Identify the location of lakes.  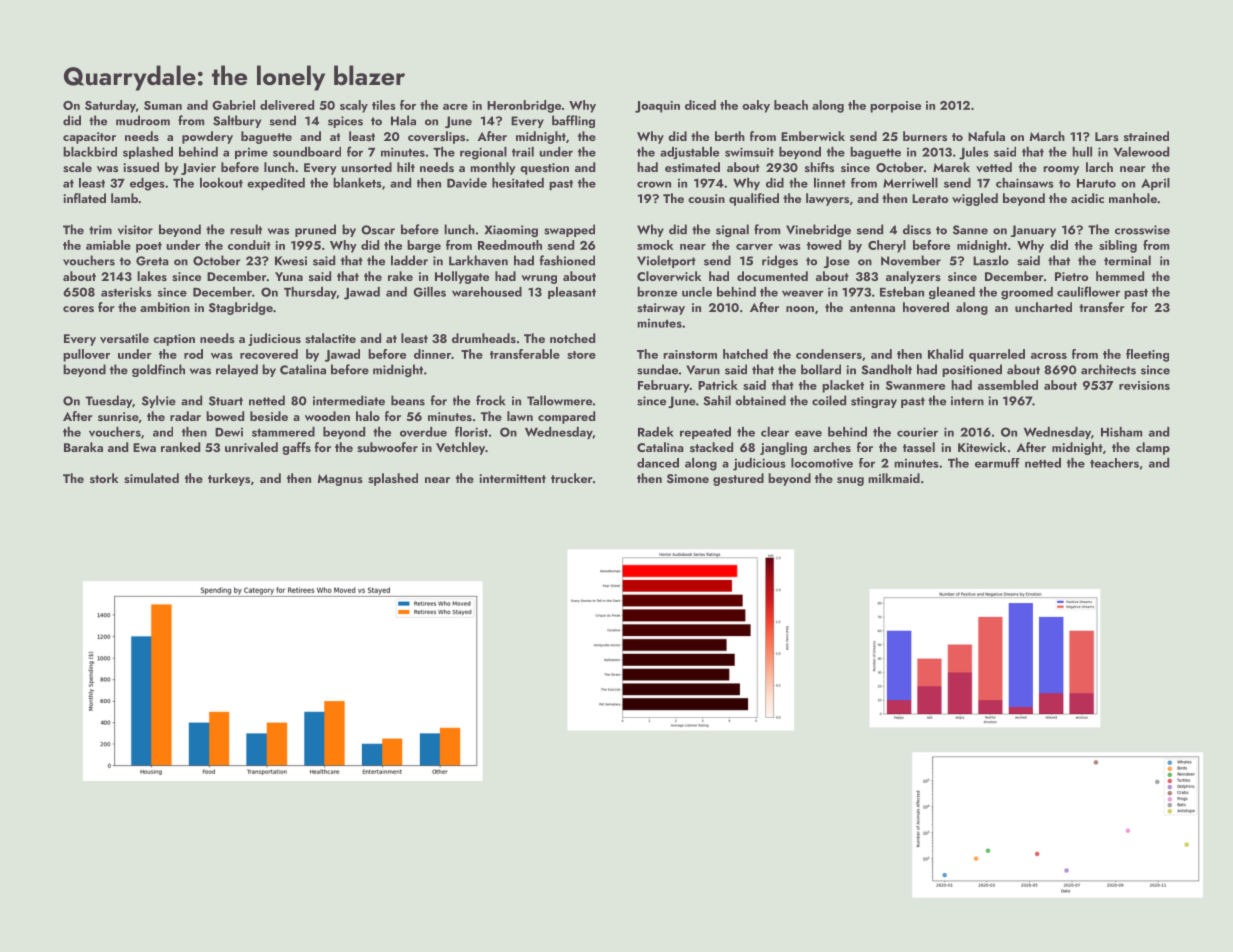
(152, 276).
